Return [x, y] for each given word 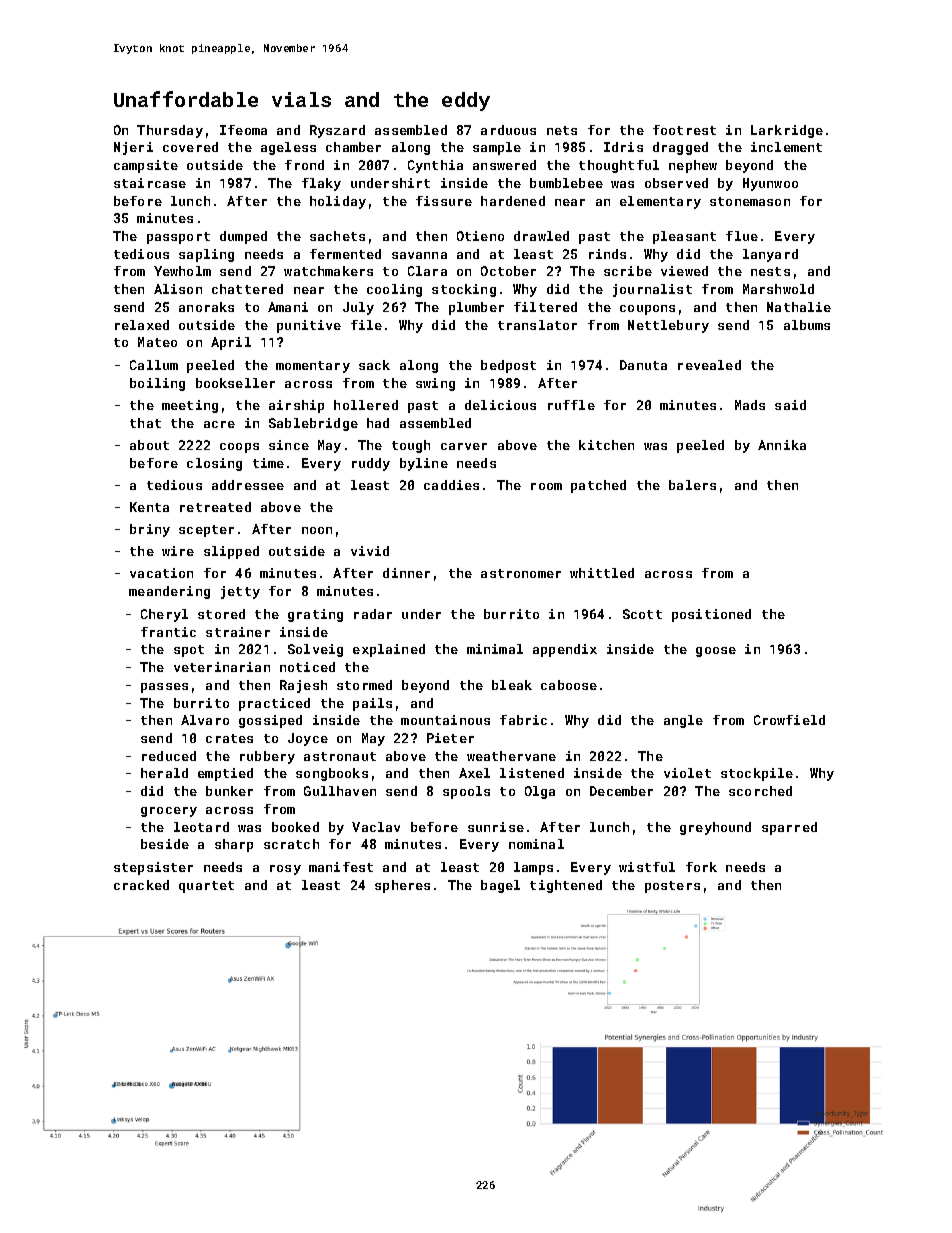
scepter [206, 531]
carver [464, 446]
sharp [234, 845]
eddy [466, 101]
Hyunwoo [770, 184]
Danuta [643, 365]
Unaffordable [186, 99]
